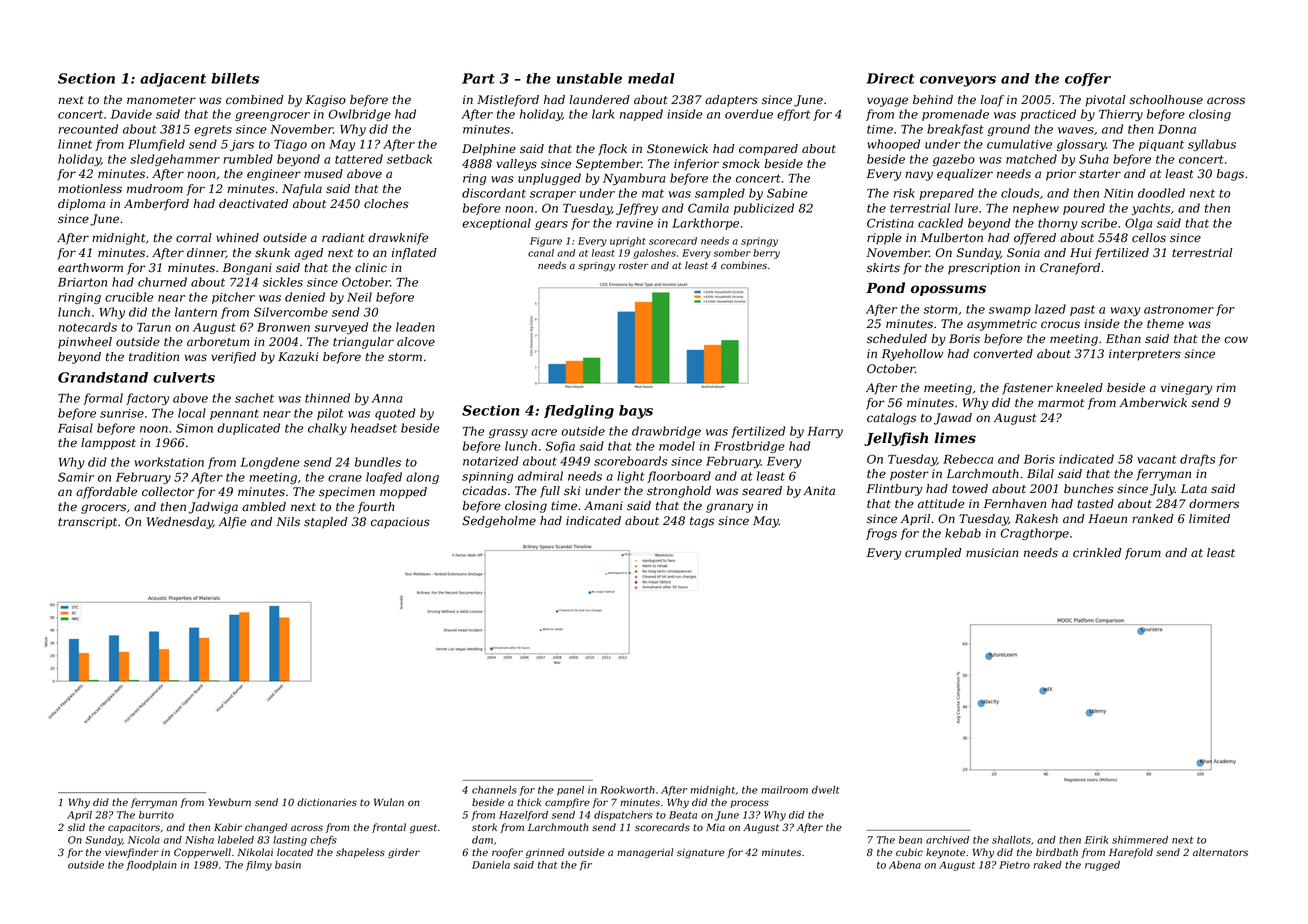  What do you see at coordinates (232, 523) in the screenshot?
I see `Alfie` at bounding box center [232, 523].
